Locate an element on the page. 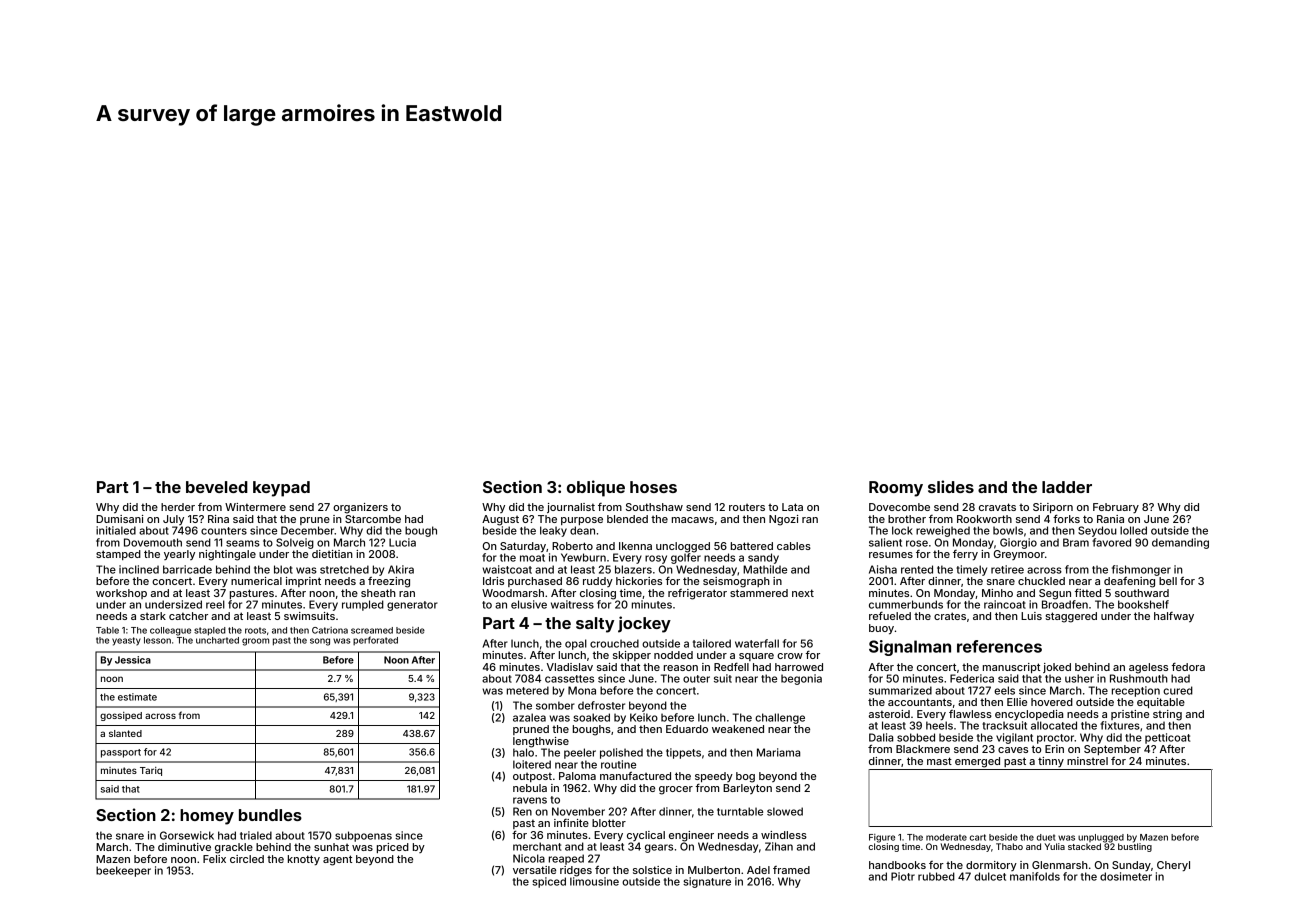  estimate is located at coordinates (137, 697).
